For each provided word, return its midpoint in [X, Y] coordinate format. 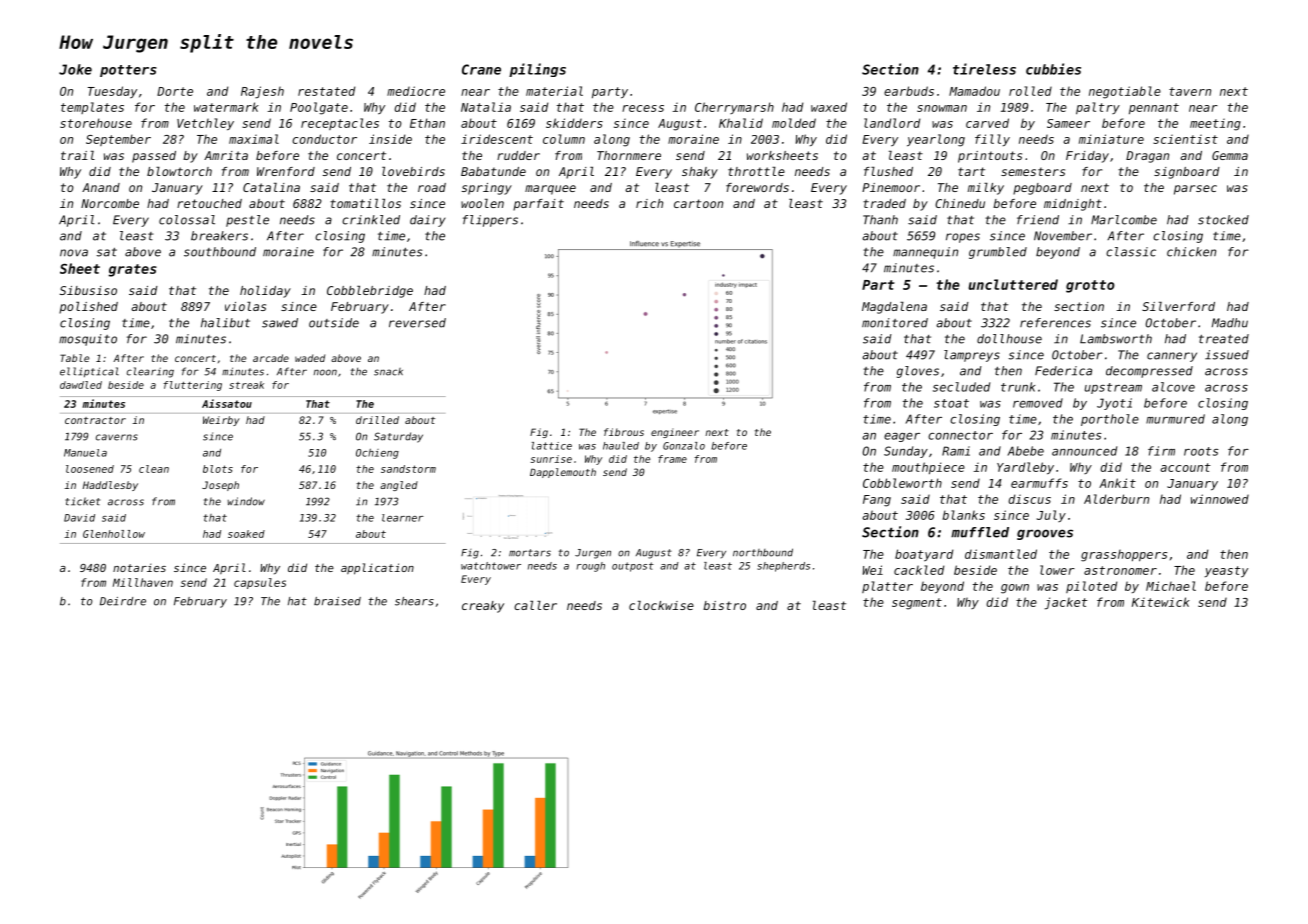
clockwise [661, 605]
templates [92, 108]
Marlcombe [1124, 220]
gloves [918, 372]
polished [88, 308]
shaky [700, 173]
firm [1161, 451]
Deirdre [123, 601]
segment [917, 604]
